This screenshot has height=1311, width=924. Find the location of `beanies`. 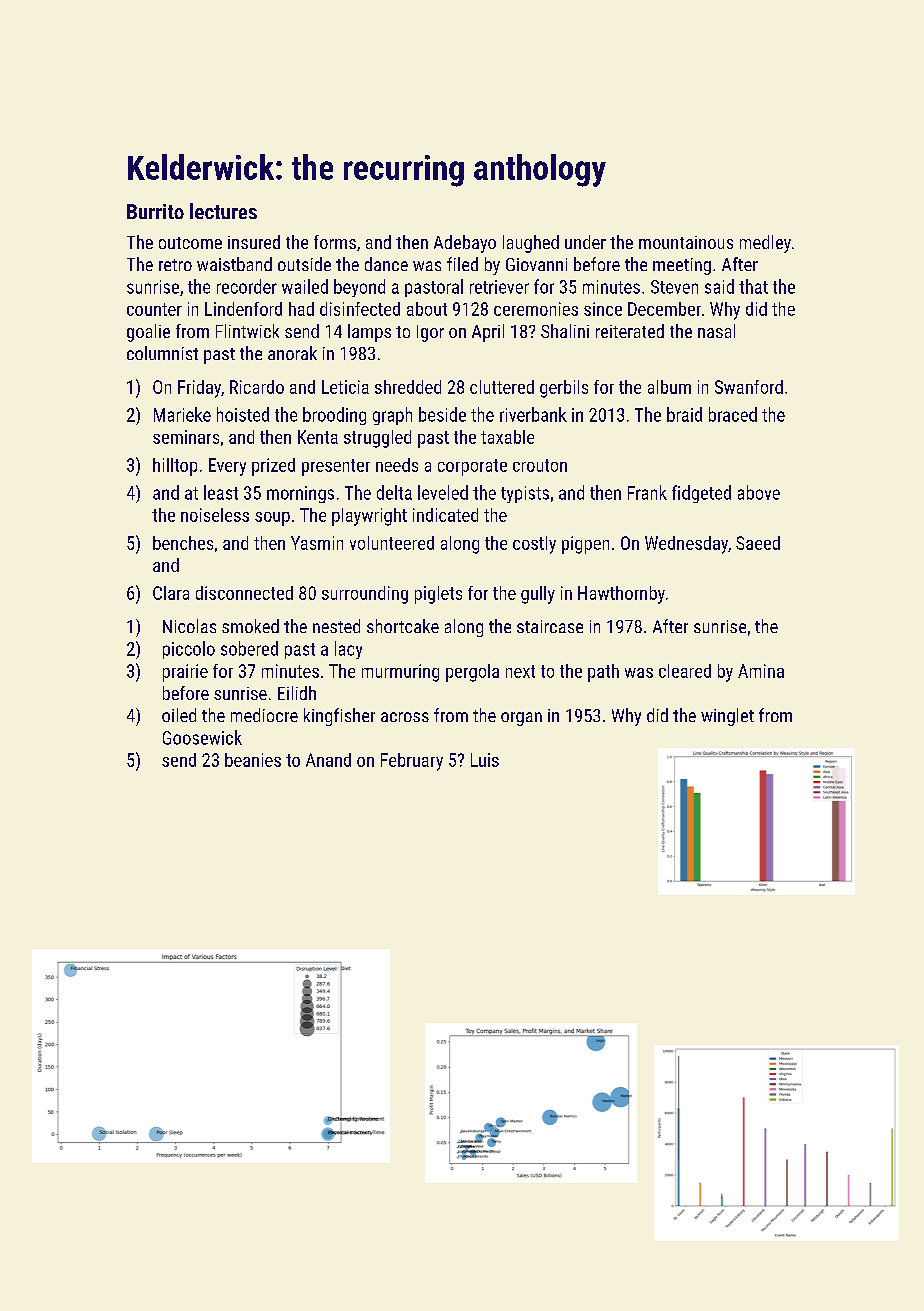

beanies is located at coordinates (253, 760).
